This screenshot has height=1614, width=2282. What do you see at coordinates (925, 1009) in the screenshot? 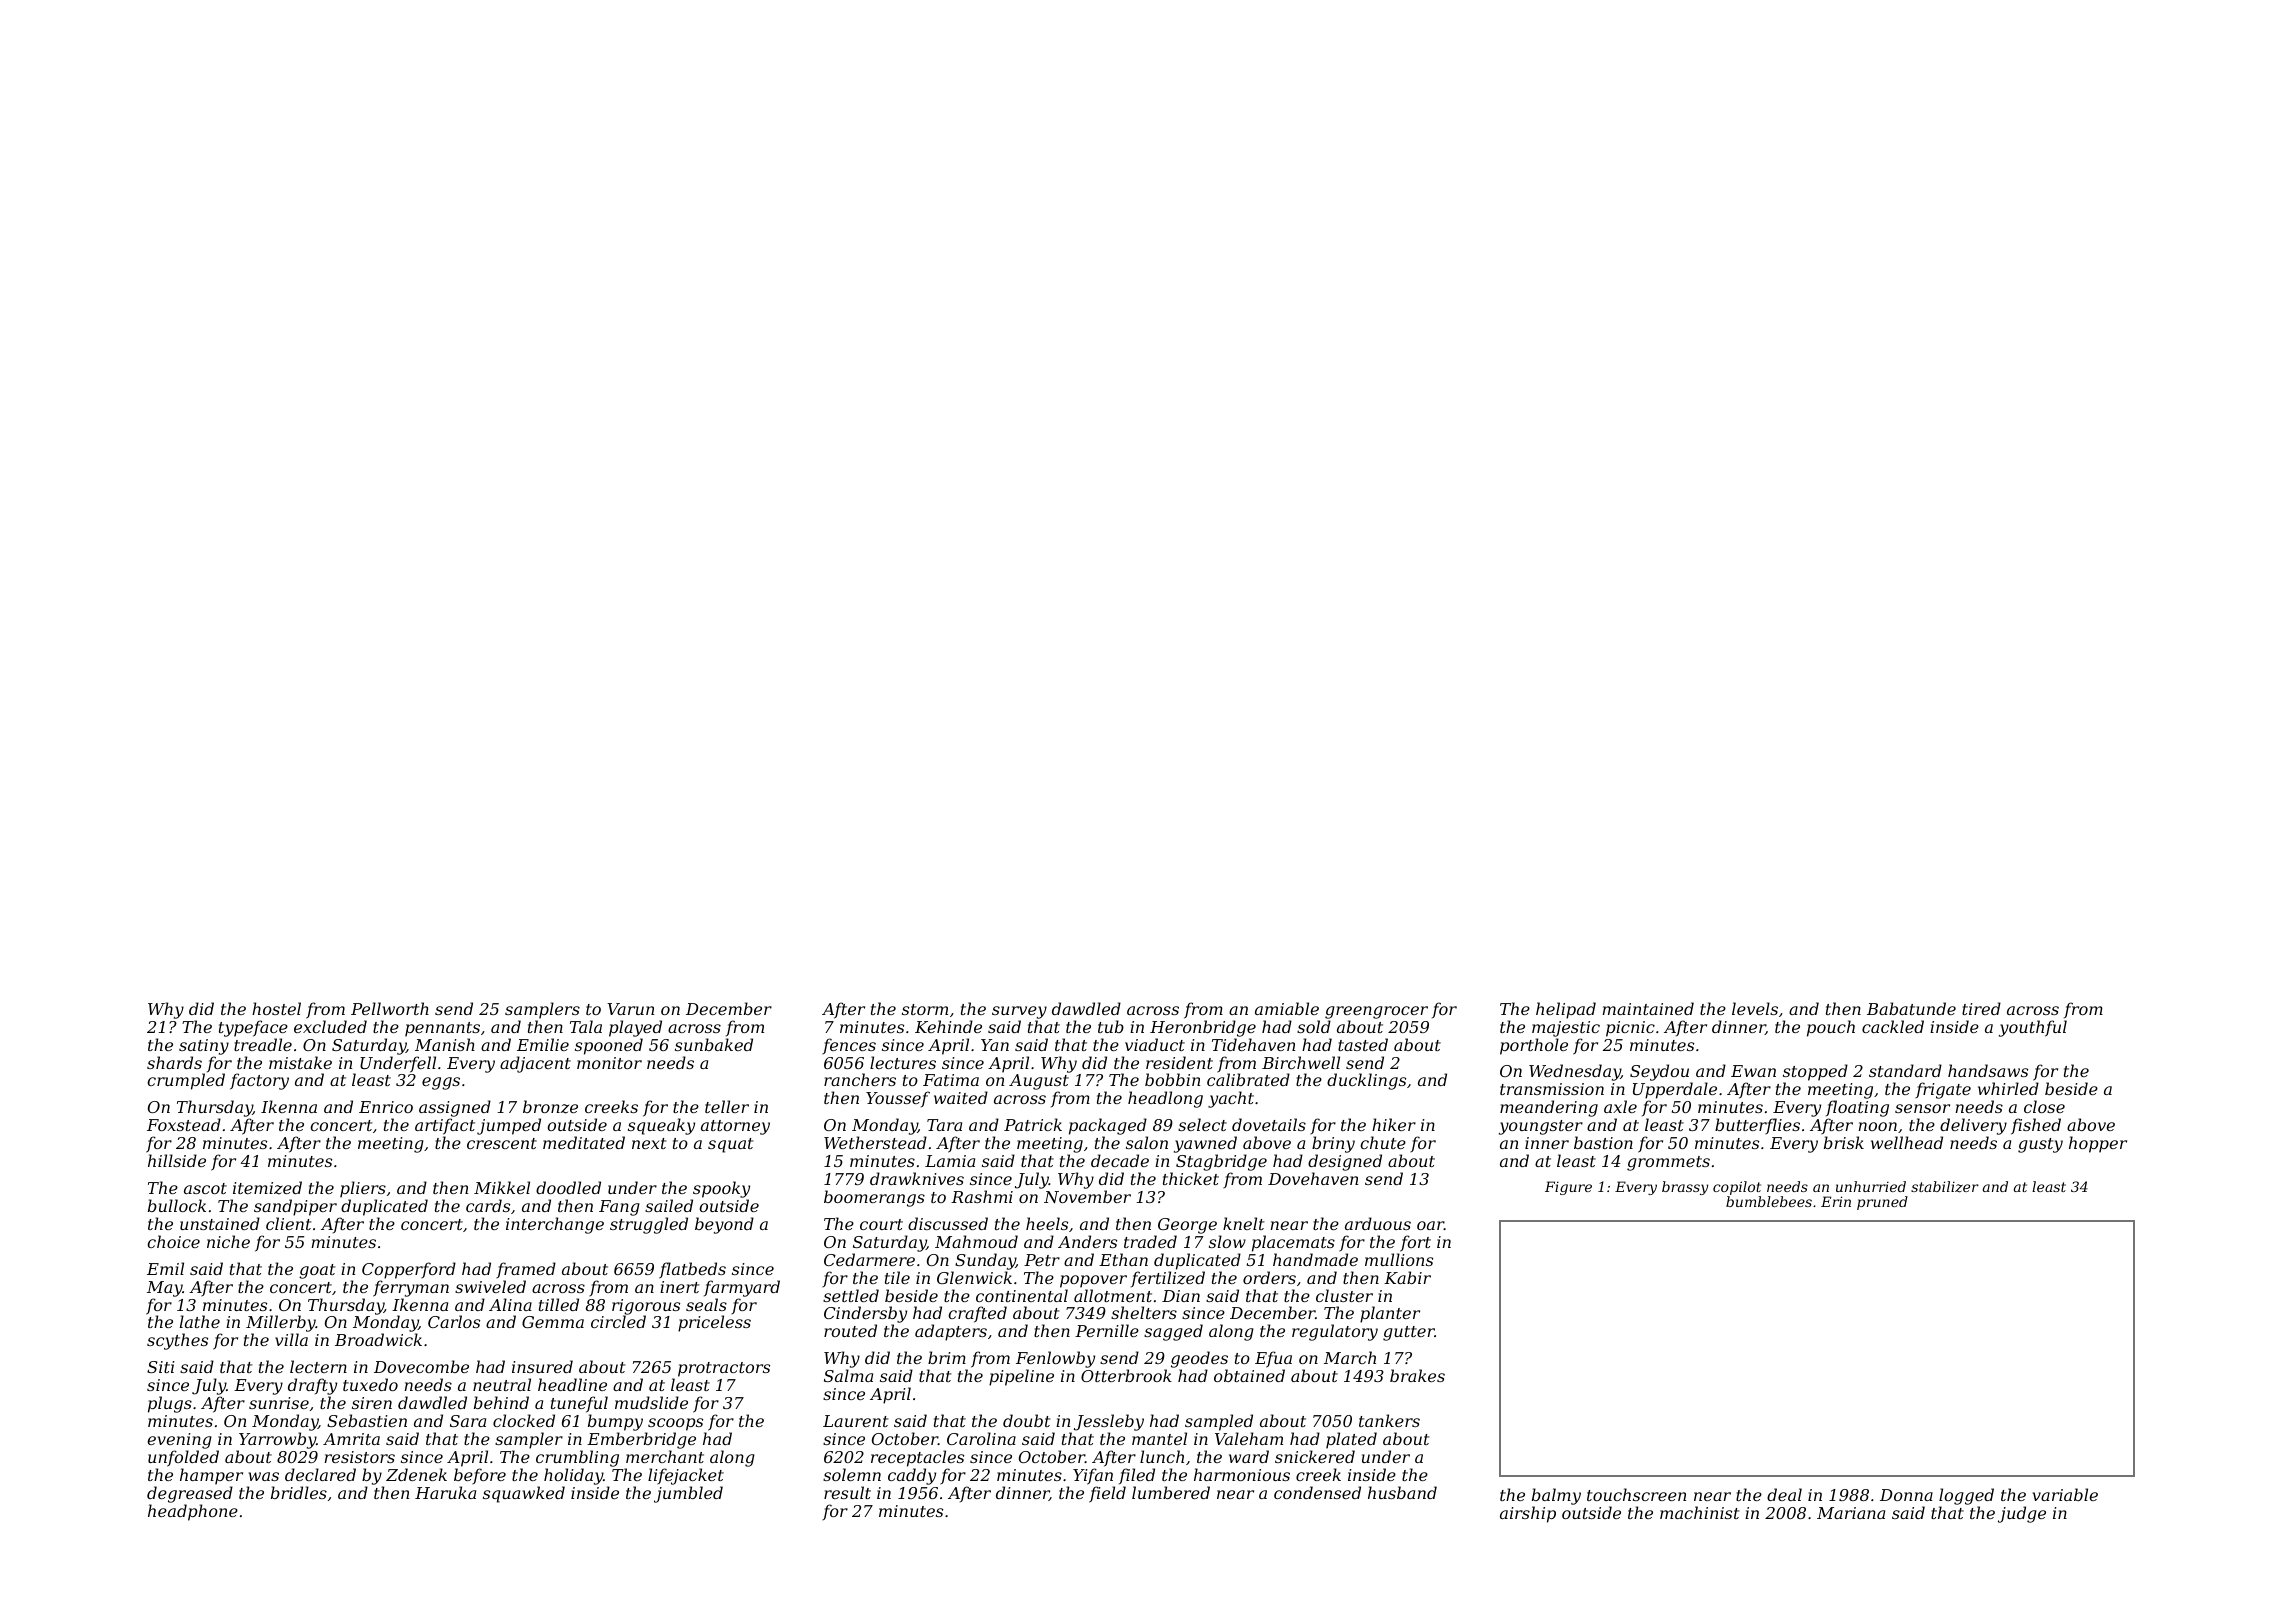
I see `storm` at bounding box center [925, 1009].
